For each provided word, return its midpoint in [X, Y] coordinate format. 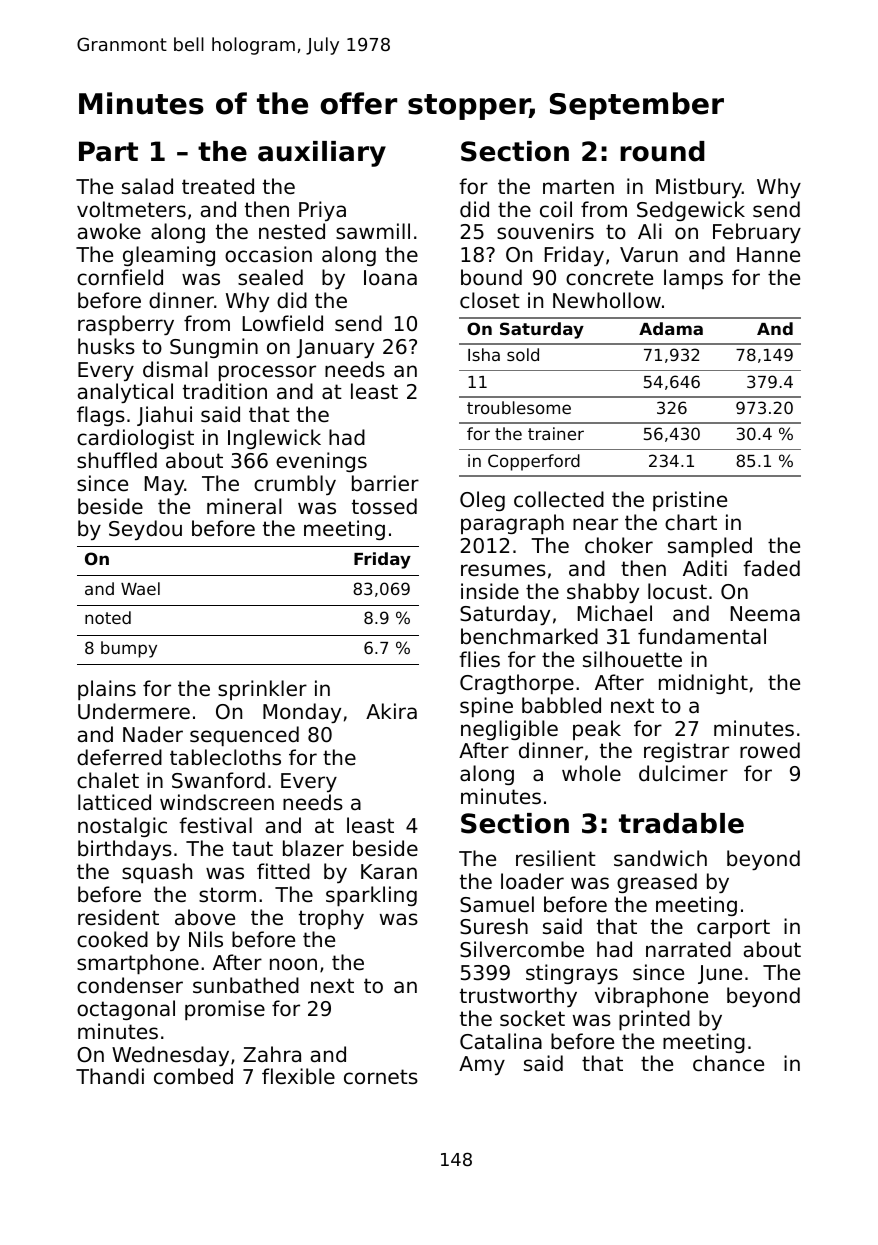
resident [118, 917]
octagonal [126, 1010]
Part [108, 151]
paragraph [512, 524]
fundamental [702, 636]
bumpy [129, 649]
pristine [690, 501]
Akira [391, 711]
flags [101, 416]
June [720, 974]
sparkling [371, 896]
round [662, 151]
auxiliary [322, 154]
